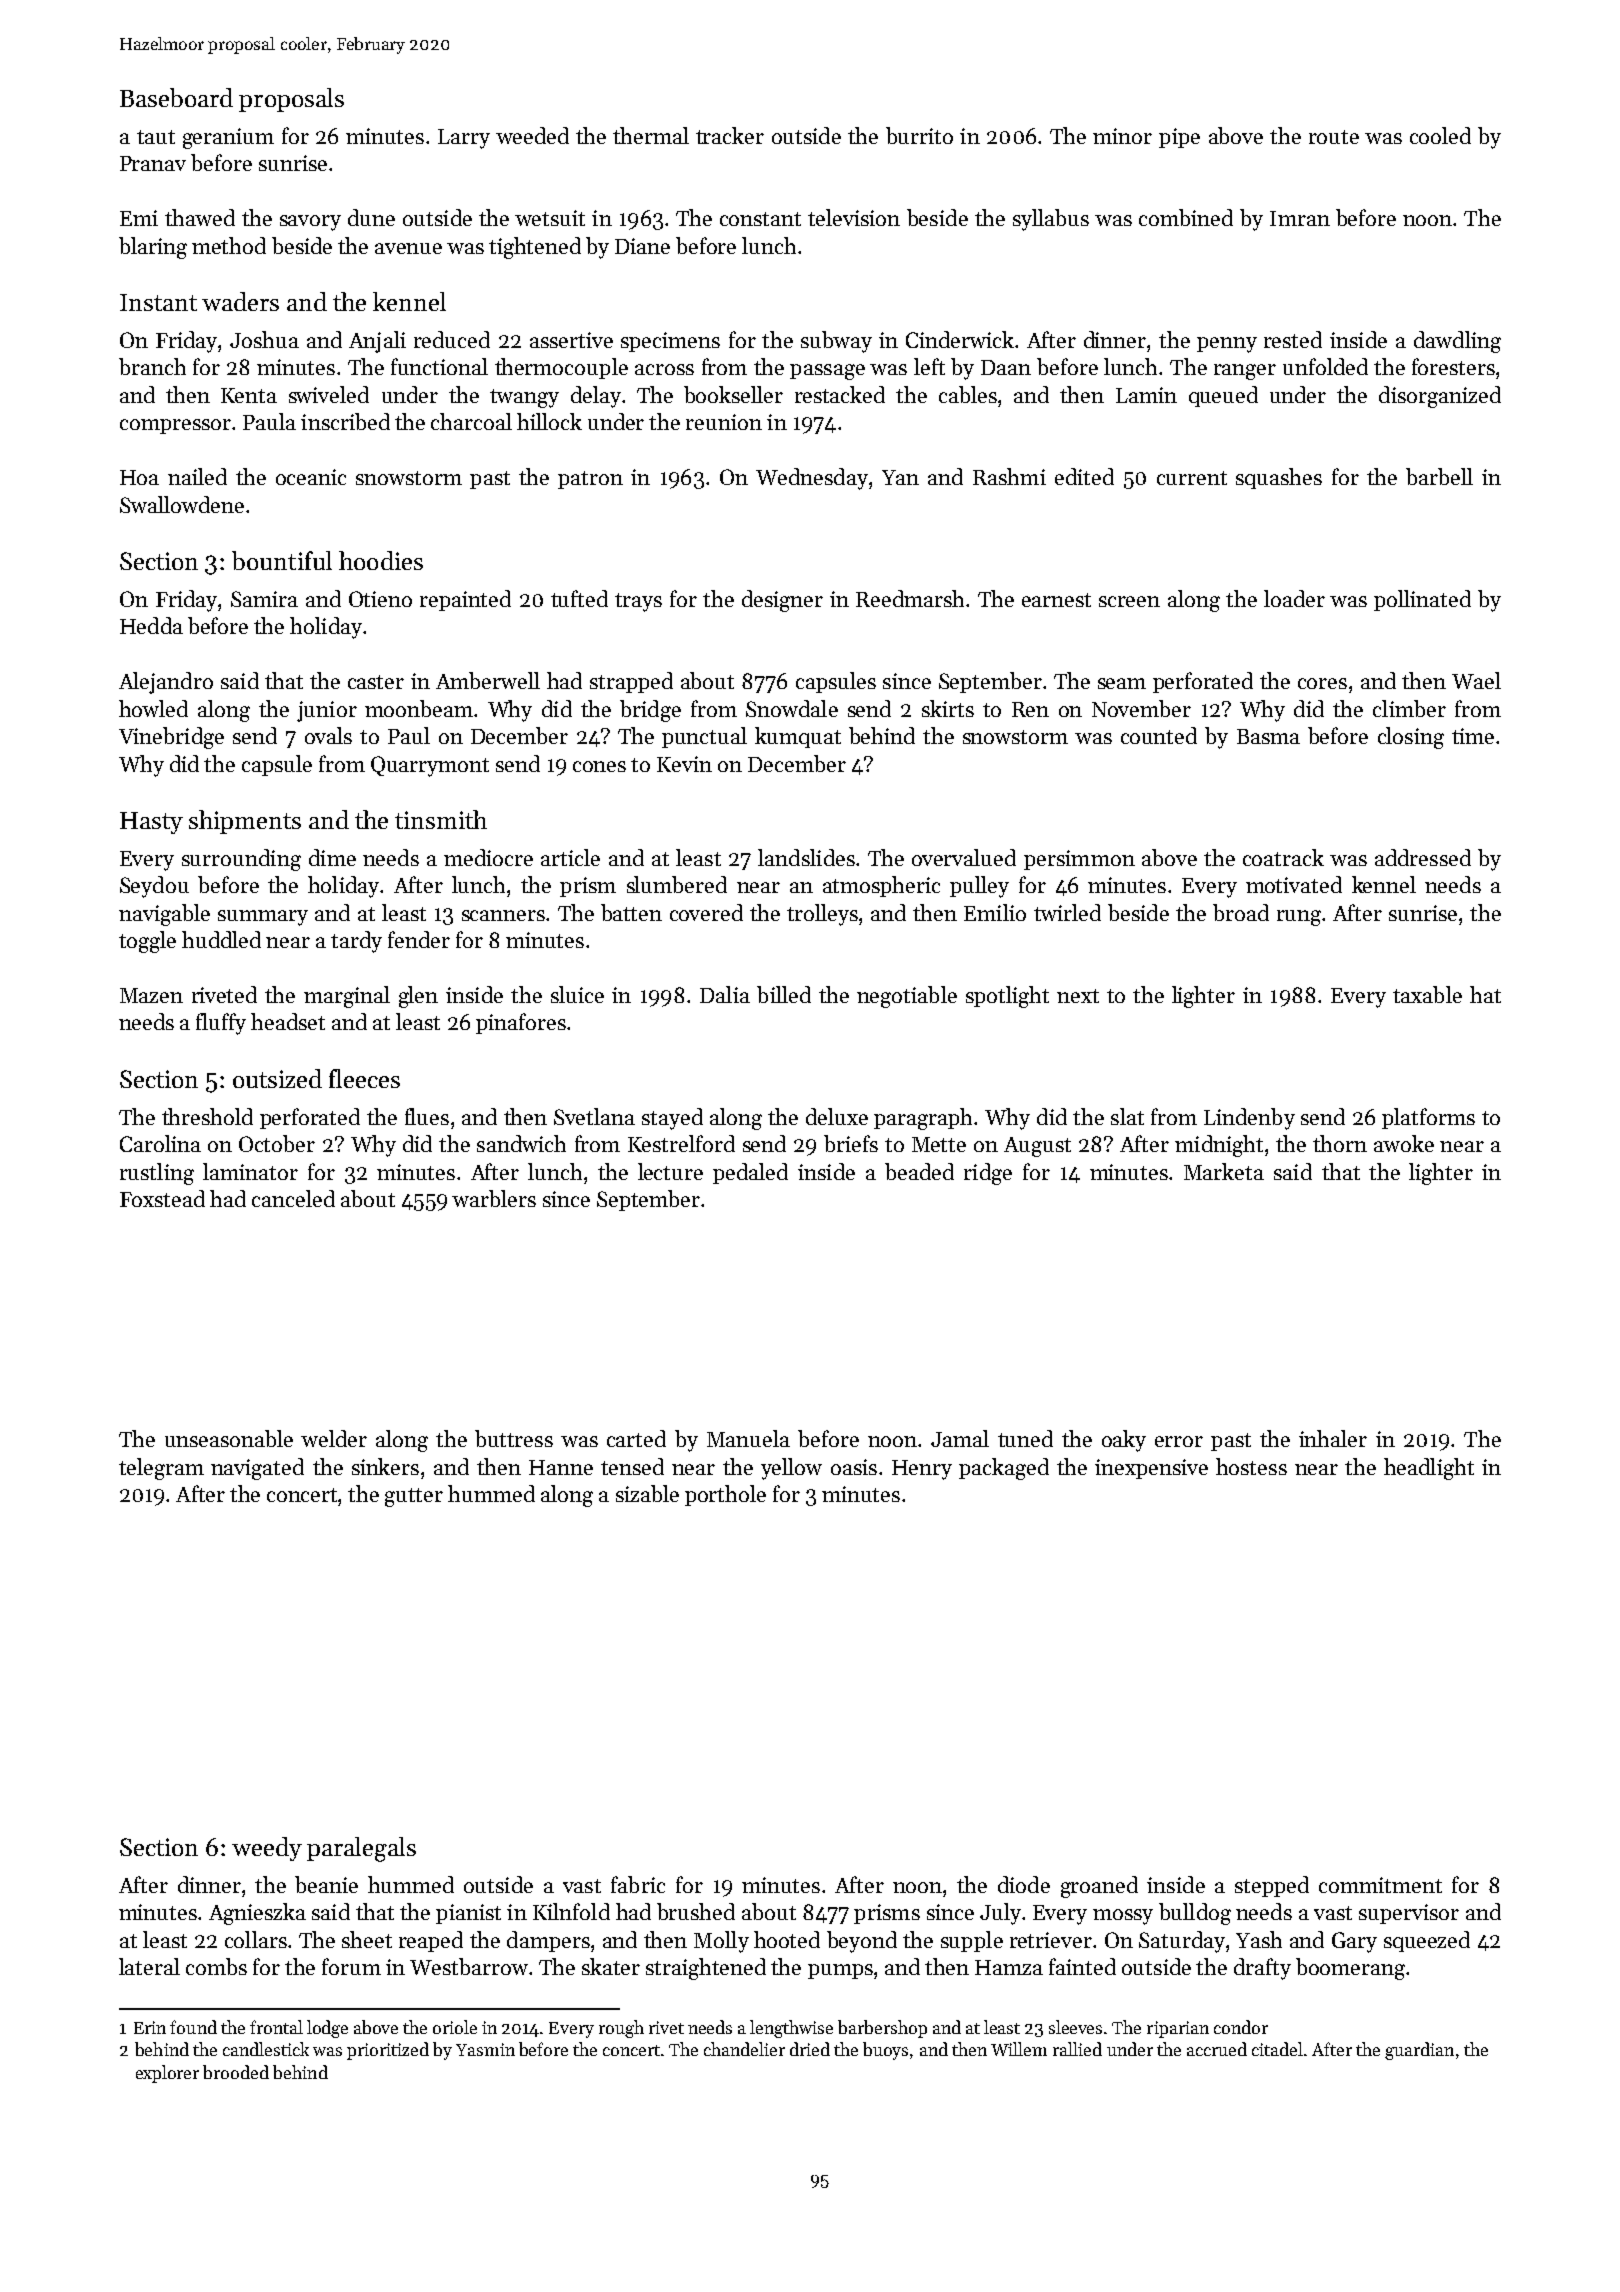 The height and width of the screenshot is (2292, 1620). What do you see at coordinates (638, 1884) in the screenshot?
I see `fabric` at bounding box center [638, 1884].
